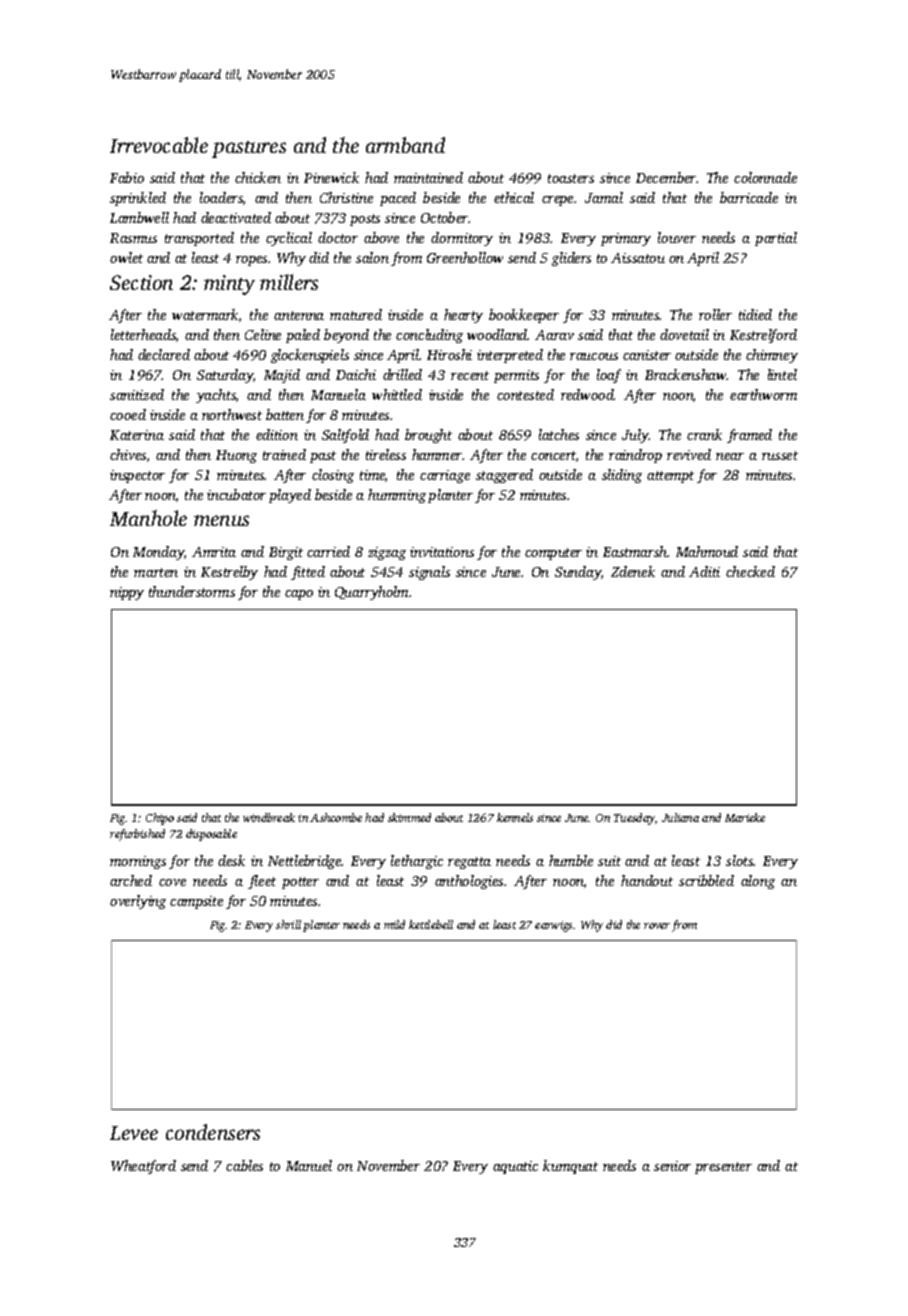 This screenshot has height=1316, width=908. Describe the element at coordinates (371, 593) in the screenshot. I see `Quarryholm` at that location.
